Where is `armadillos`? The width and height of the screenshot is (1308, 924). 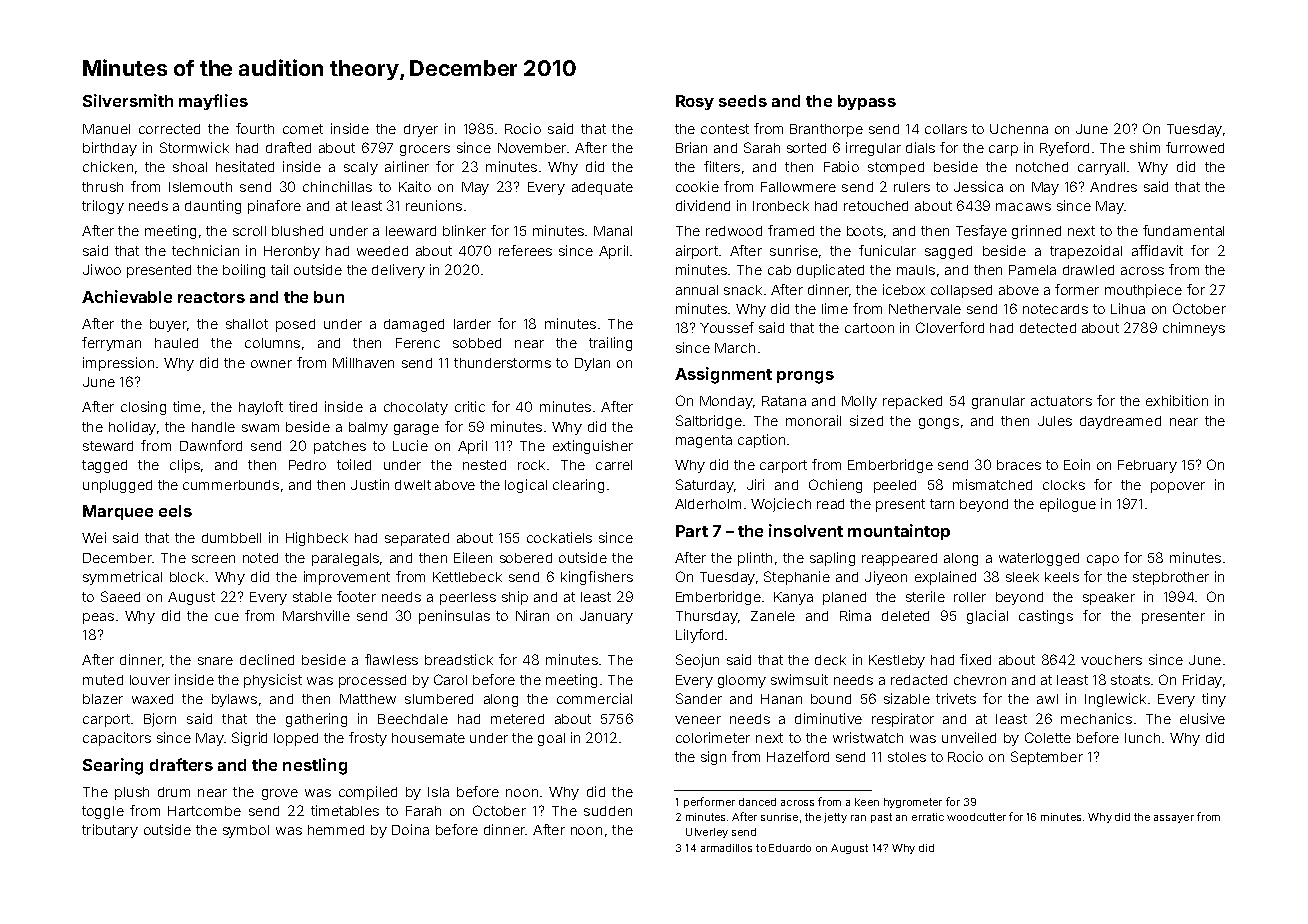
armadillos is located at coordinates (726, 848).
